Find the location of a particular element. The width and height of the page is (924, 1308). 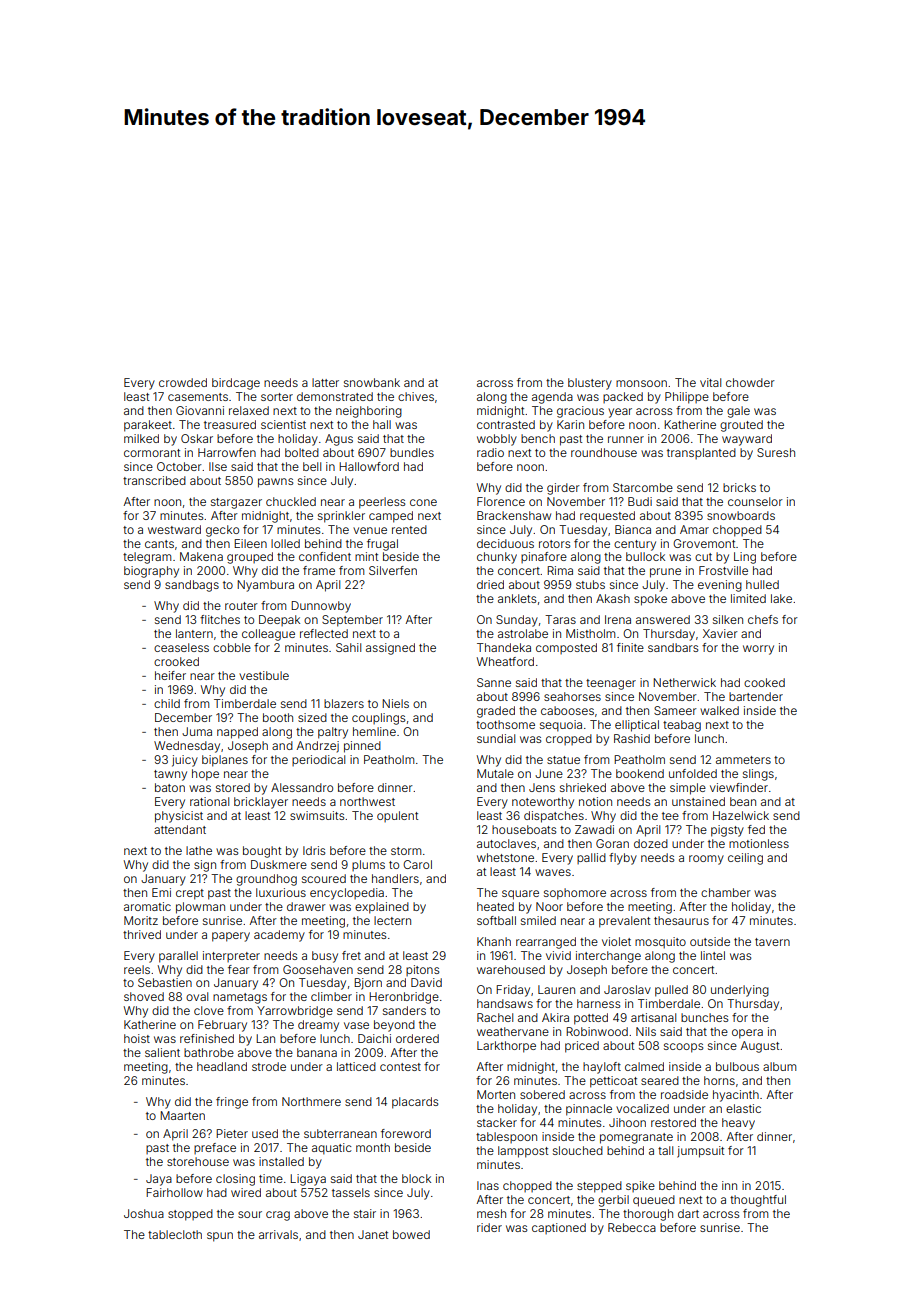

gecko is located at coordinates (222, 531).
